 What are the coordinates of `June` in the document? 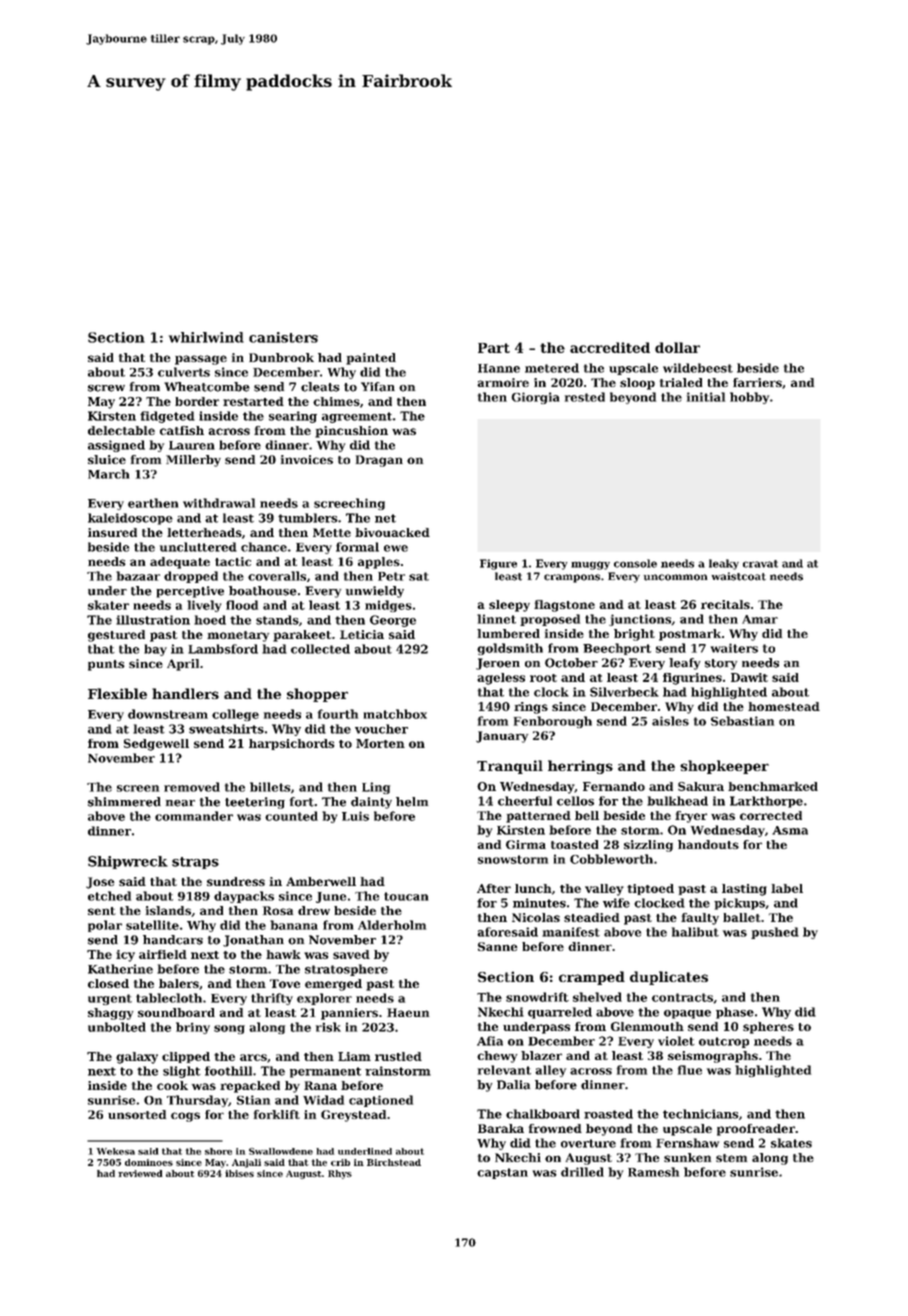 It's located at (331, 897).
